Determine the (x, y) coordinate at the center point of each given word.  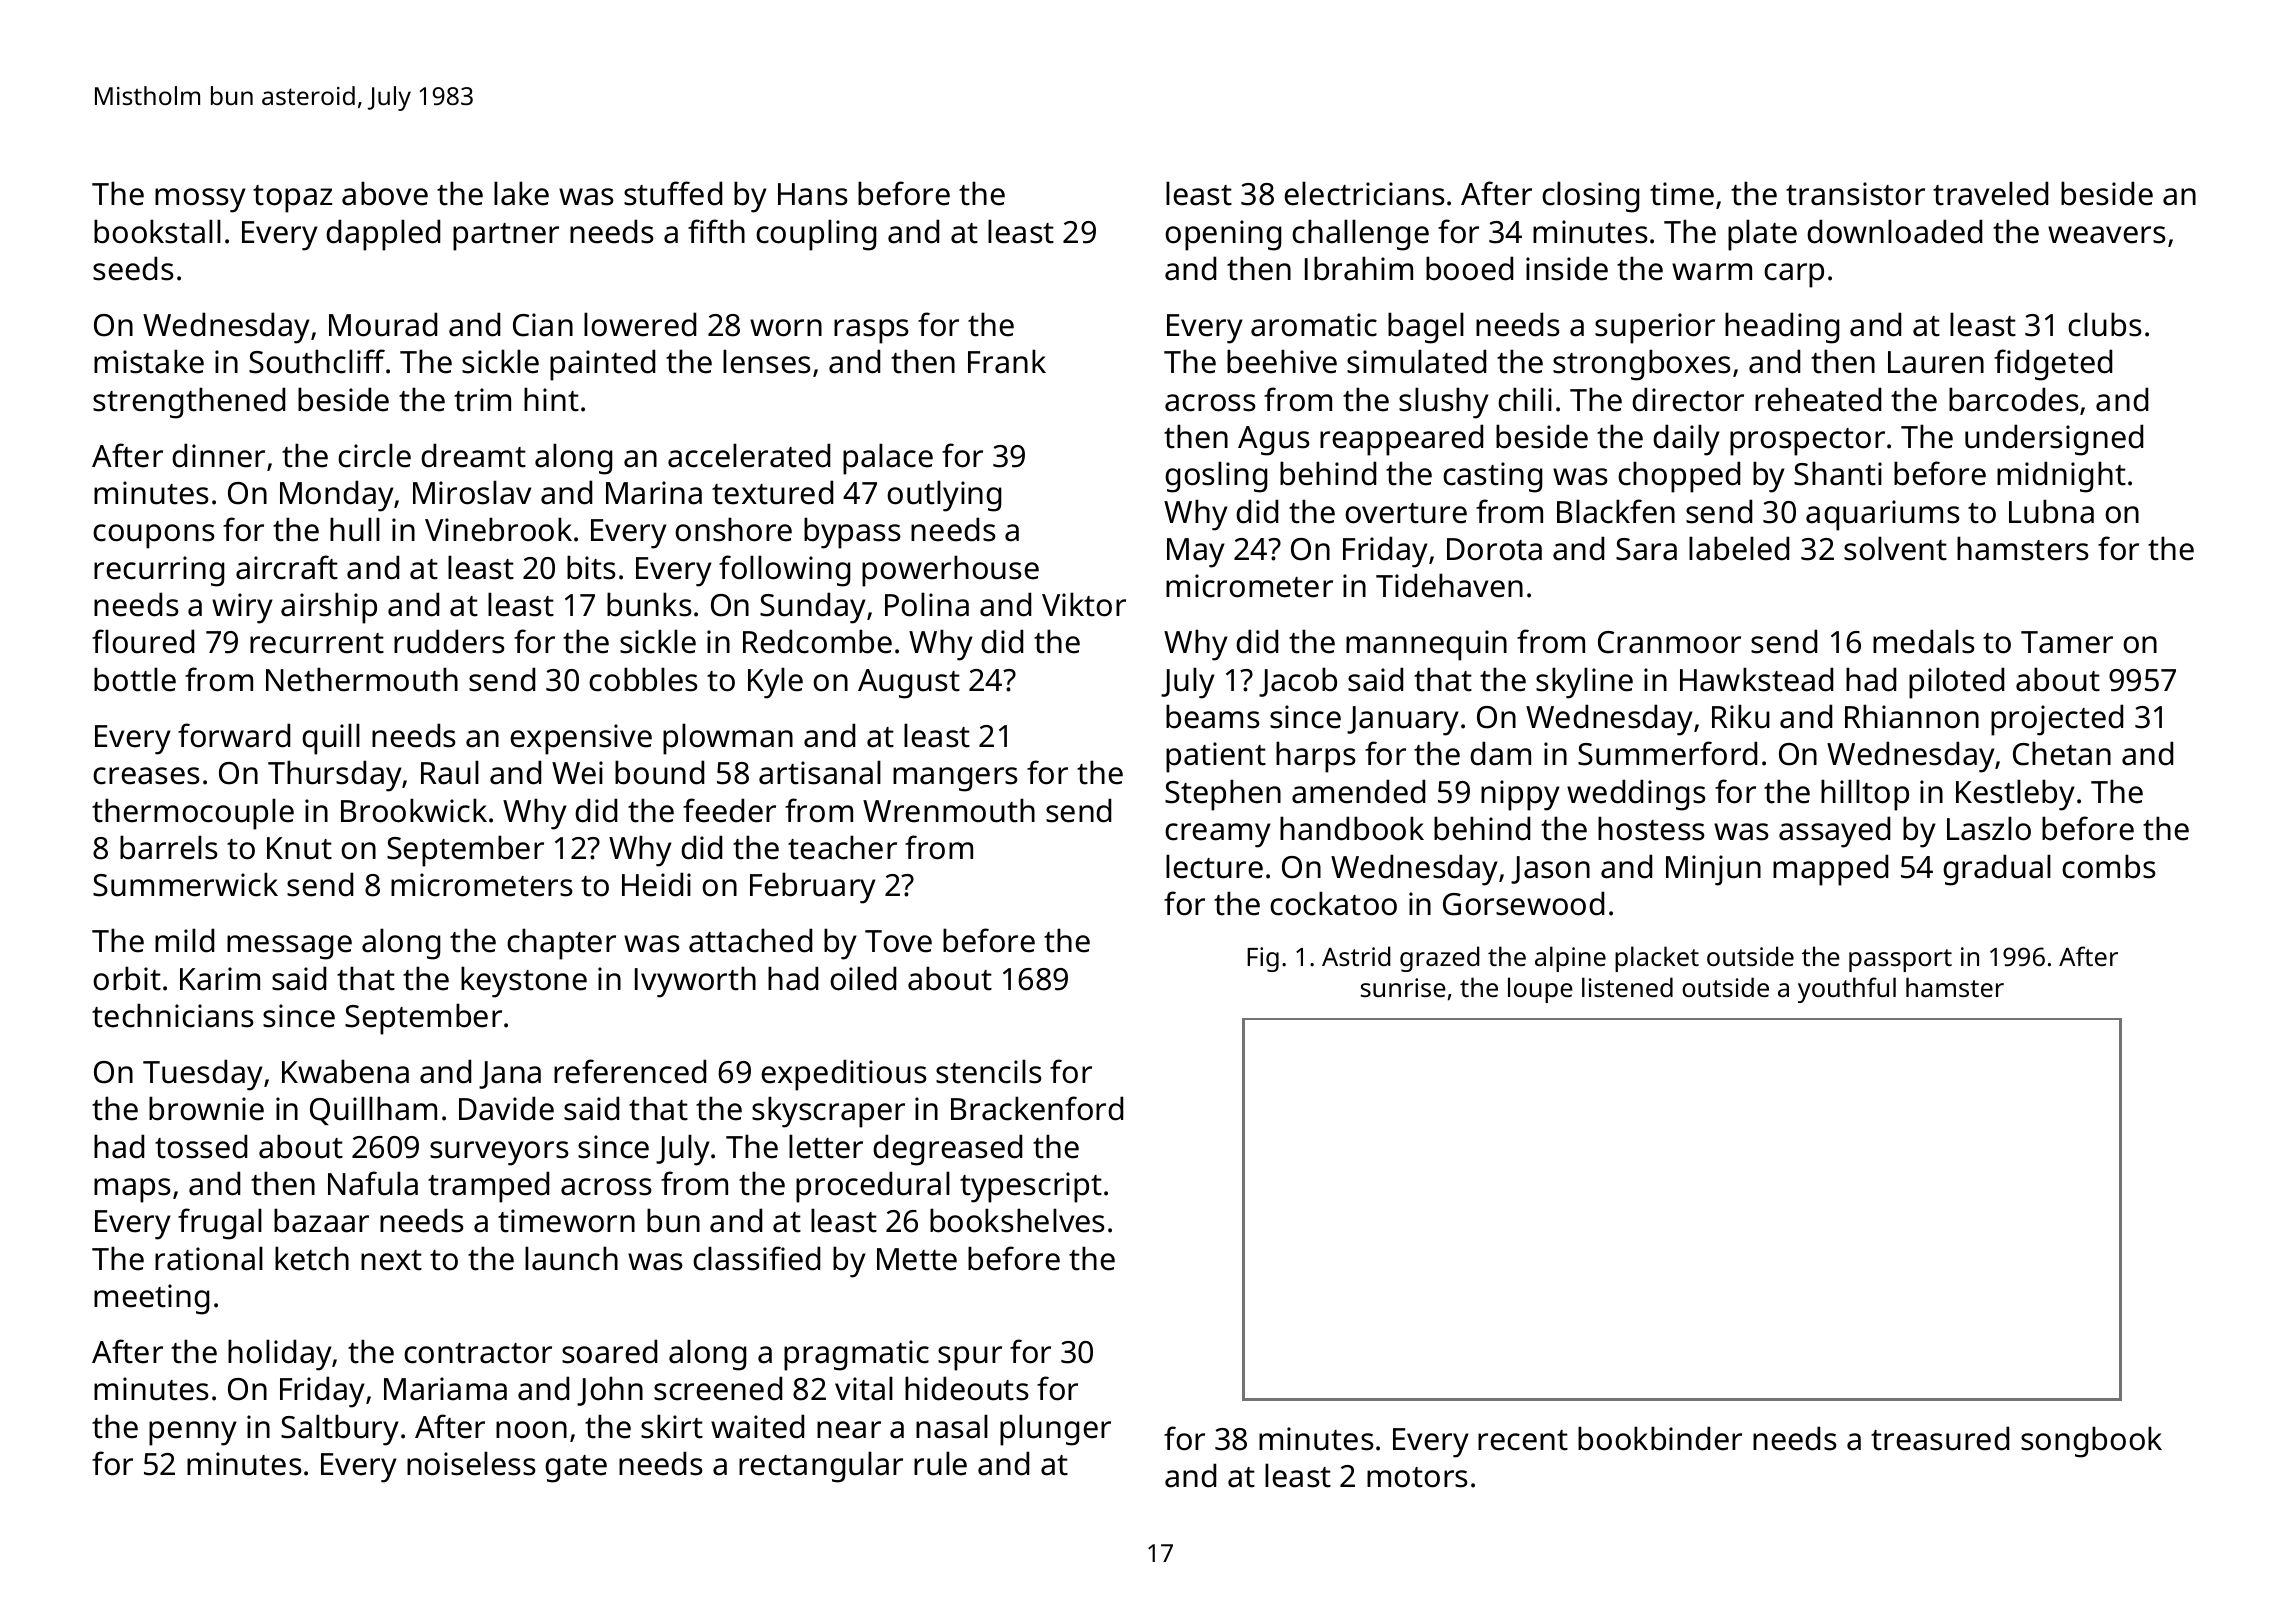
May (1196, 553)
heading (1782, 328)
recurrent (317, 643)
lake (521, 193)
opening (1223, 235)
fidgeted (2053, 365)
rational (209, 1258)
